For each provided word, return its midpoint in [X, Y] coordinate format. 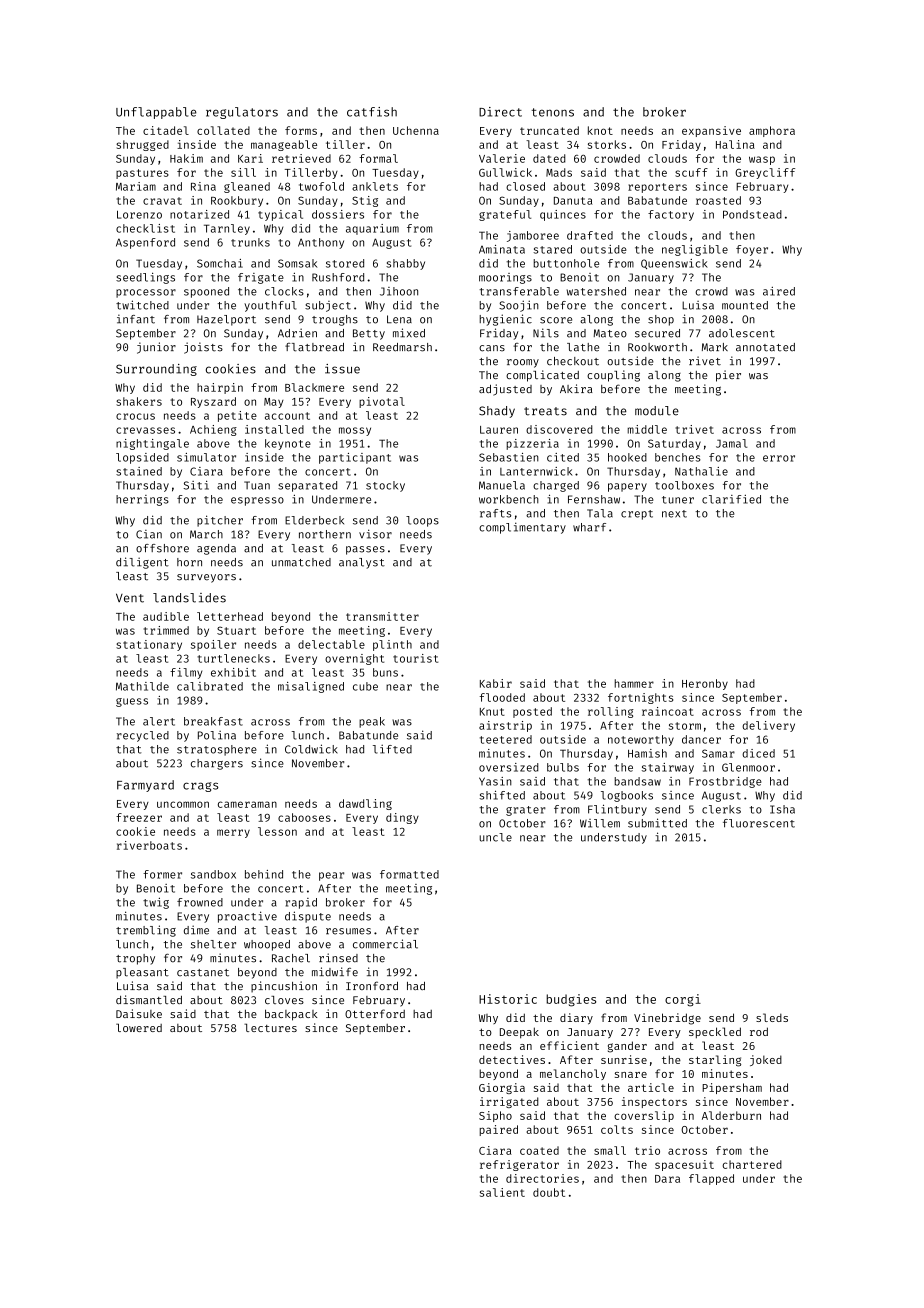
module [657, 411]
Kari [250, 158]
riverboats [149, 845]
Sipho [495, 1116]
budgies [571, 1000]
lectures [270, 1027]
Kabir [496, 683]
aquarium [372, 229]
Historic [508, 999]
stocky [385, 486]
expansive [711, 131]
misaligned [311, 687]
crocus [135, 416]
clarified [731, 499]
